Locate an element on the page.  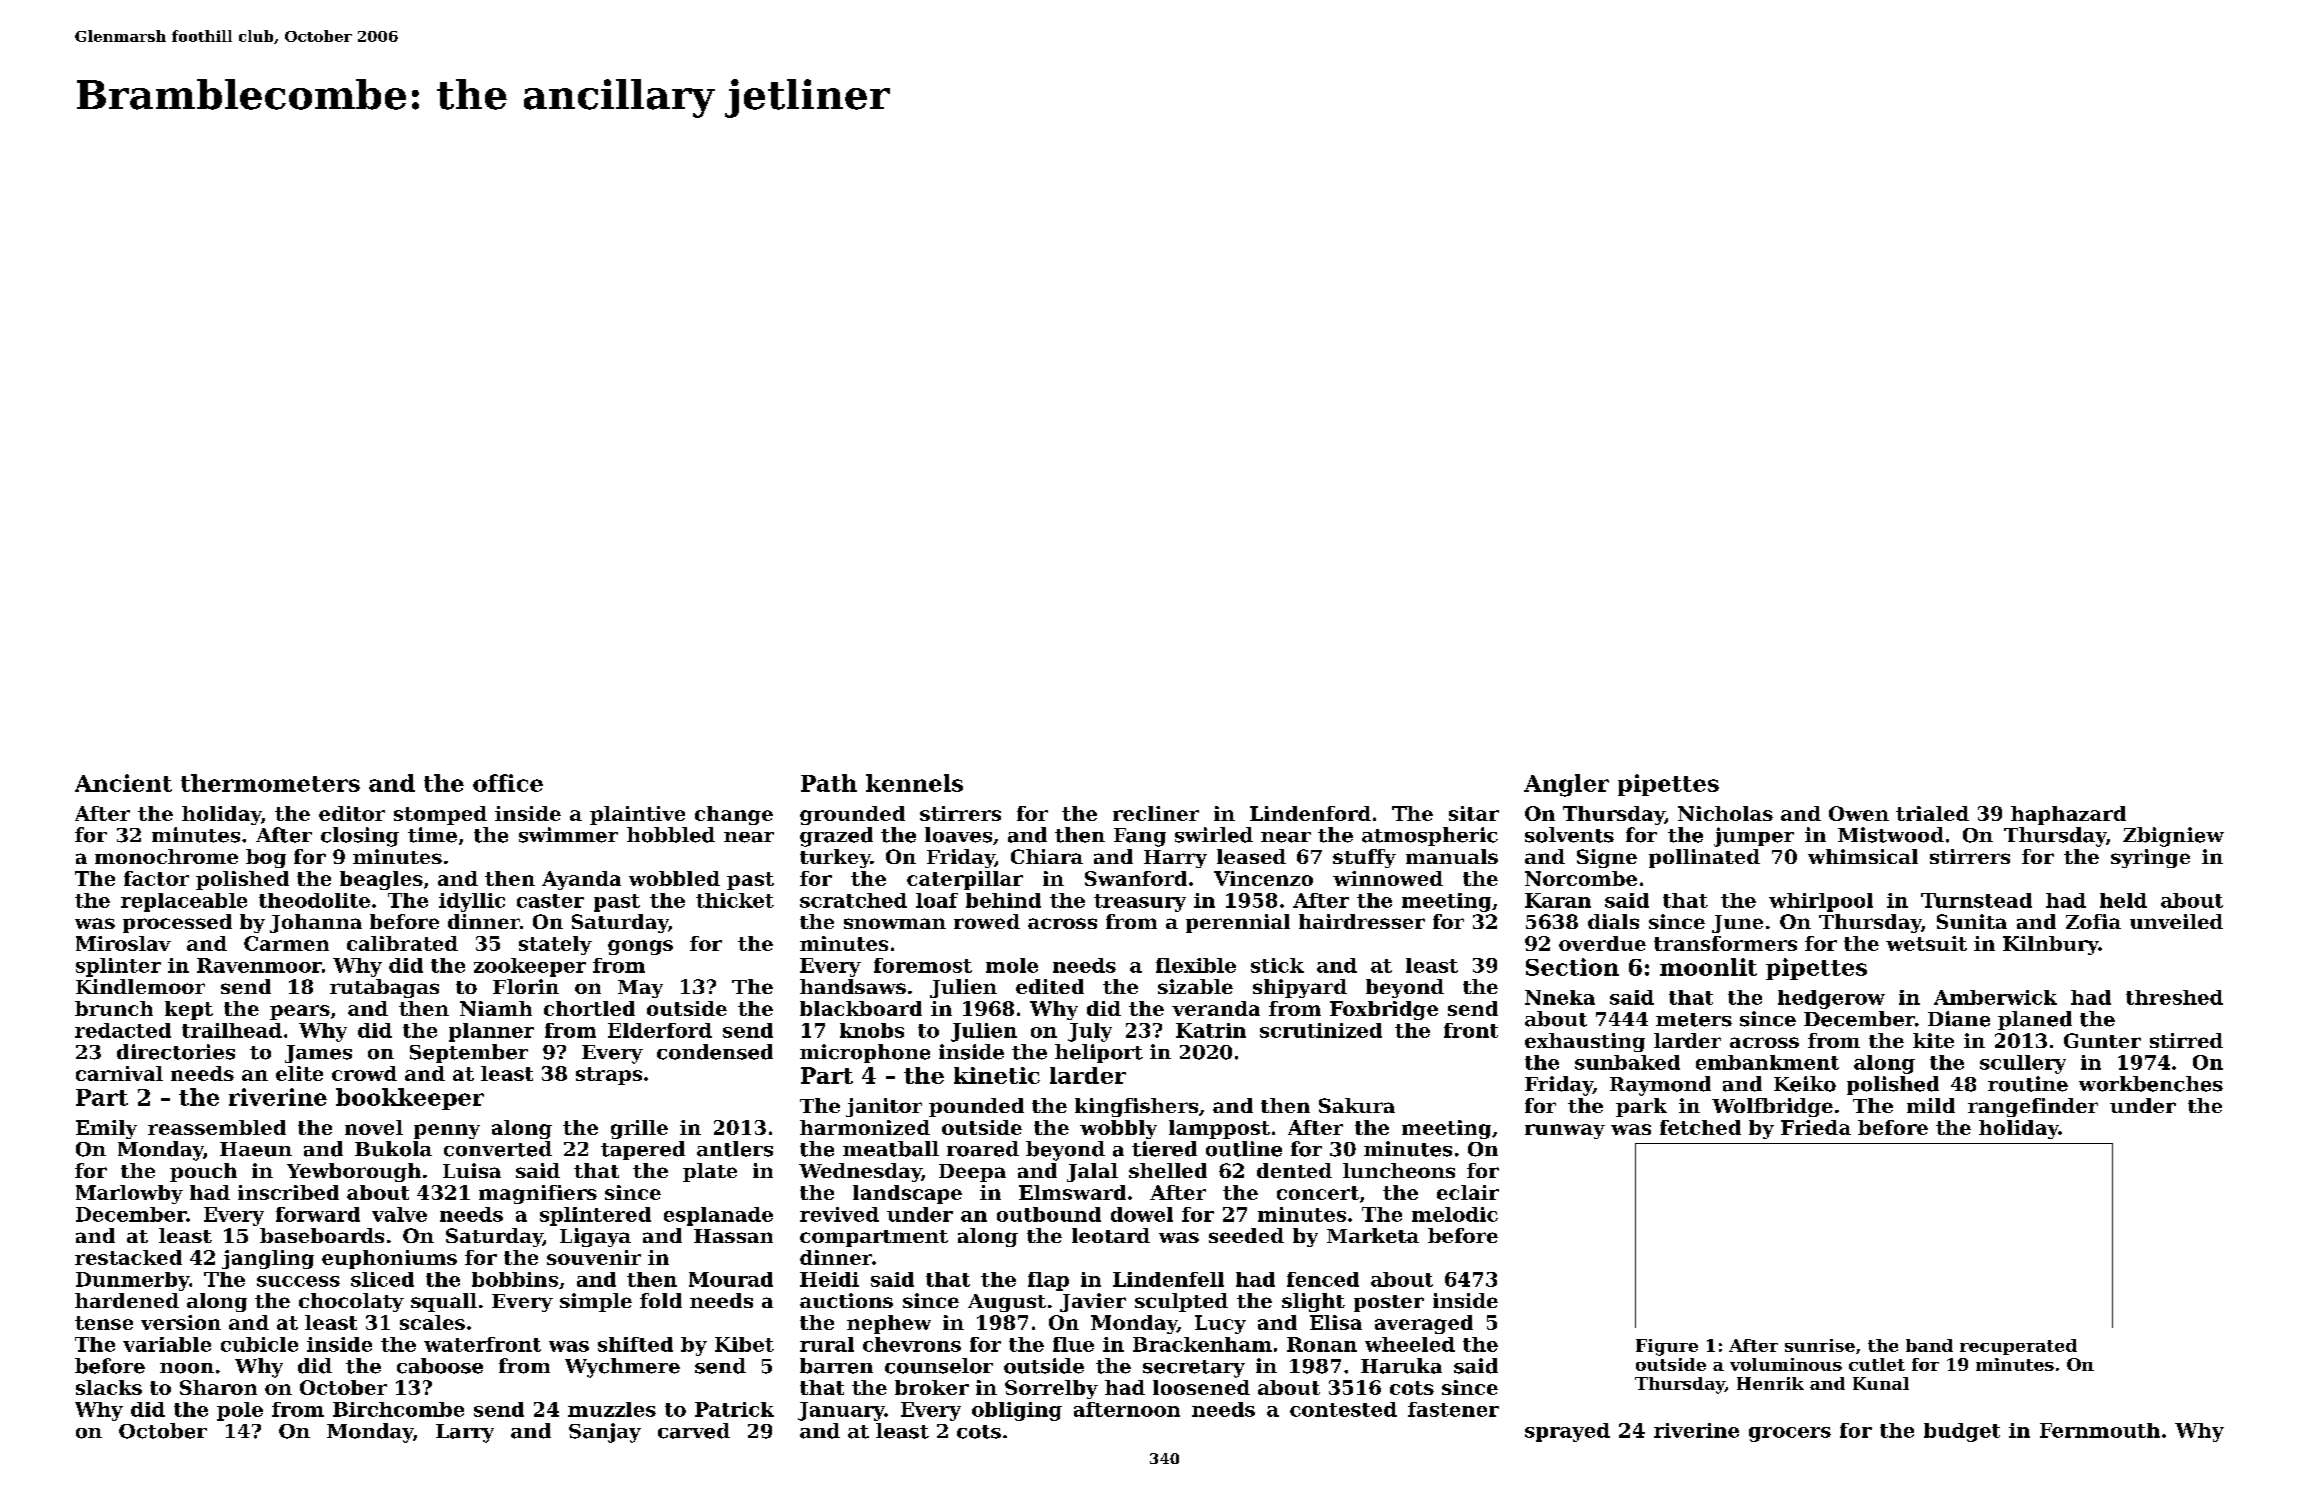
syringe is located at coordinates (2150, 858).
